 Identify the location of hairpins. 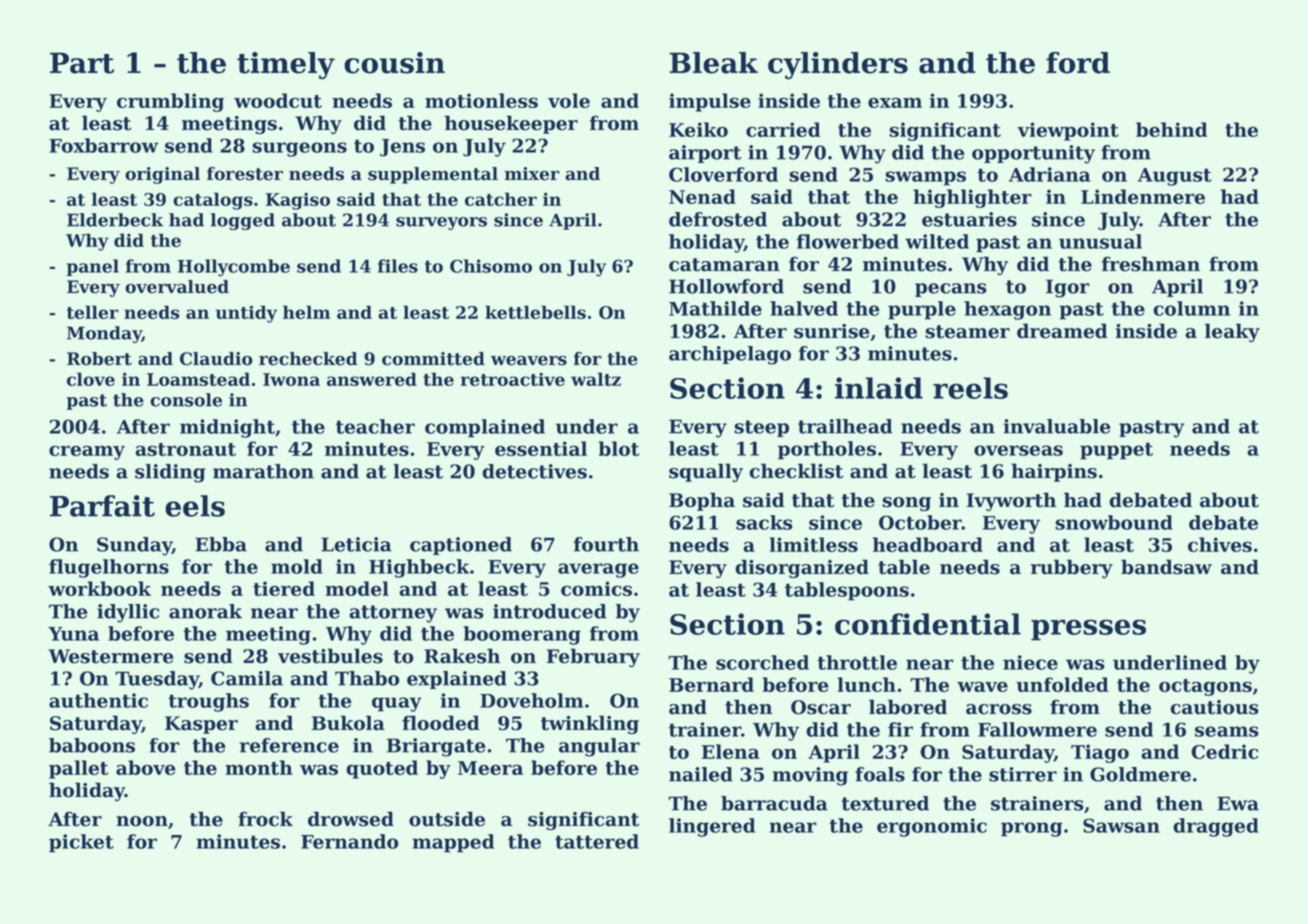
(1054, 472).
